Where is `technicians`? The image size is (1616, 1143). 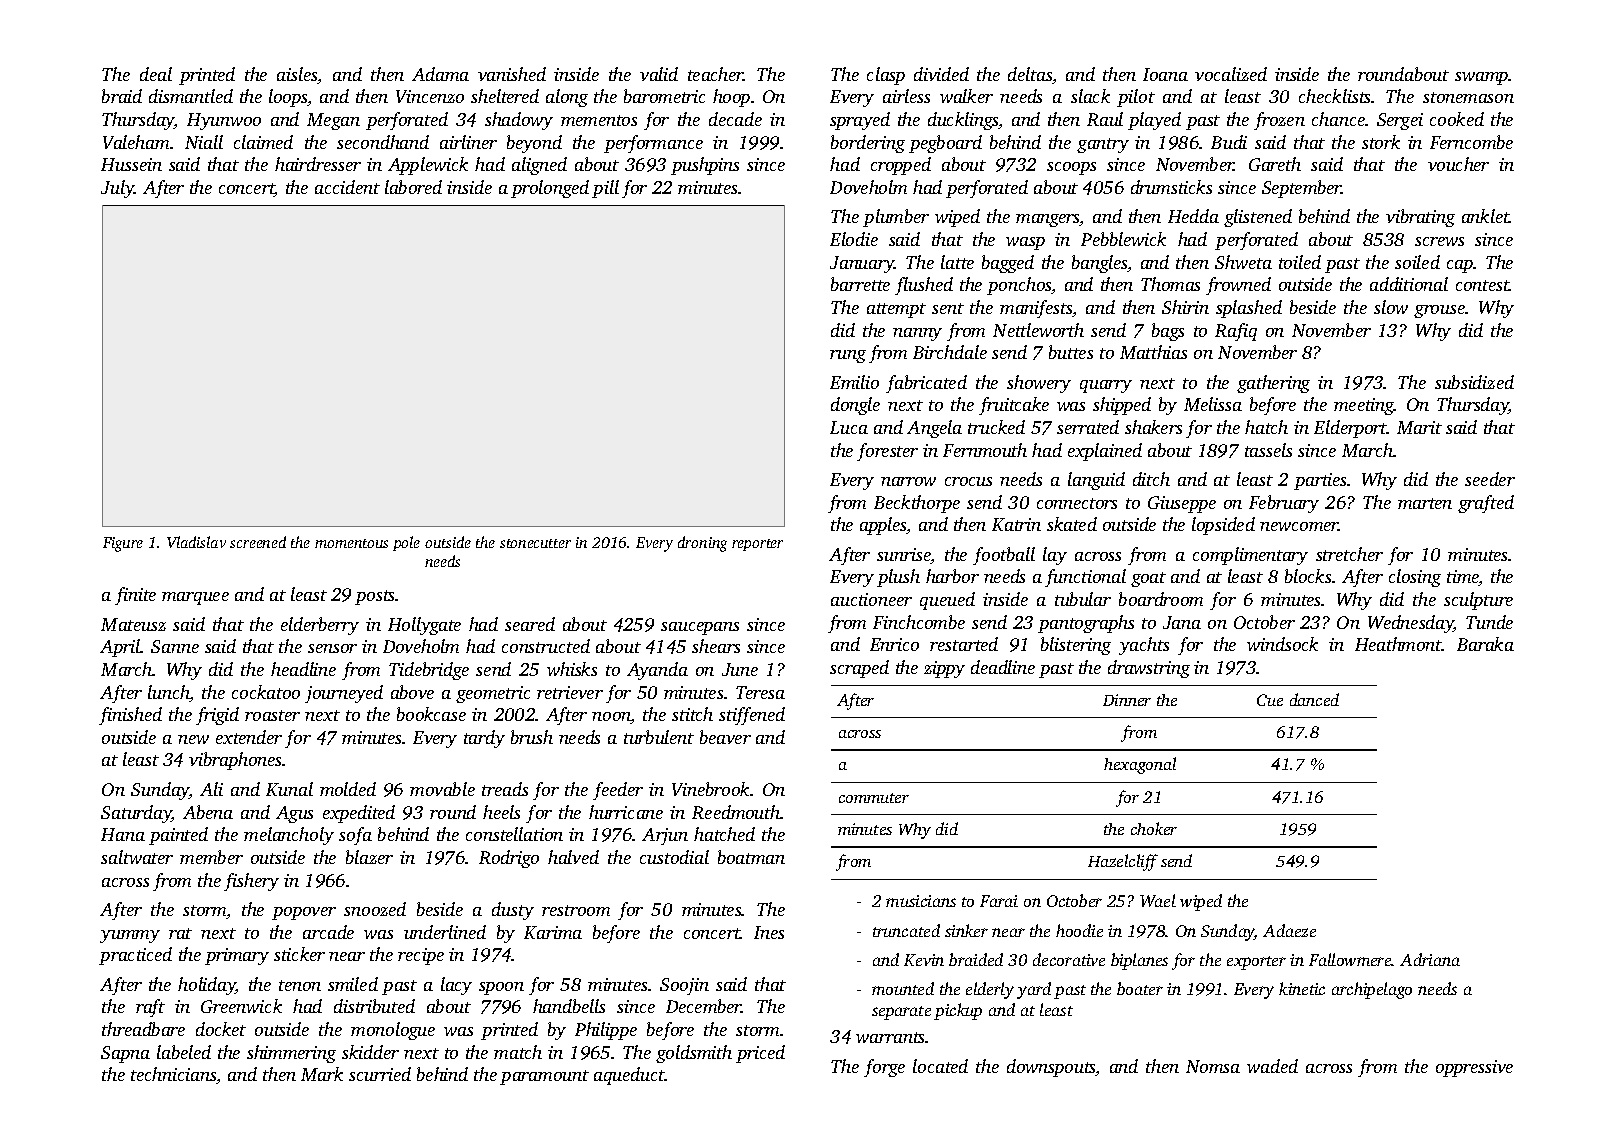
technicians is located at coordinates (173, 1074).
